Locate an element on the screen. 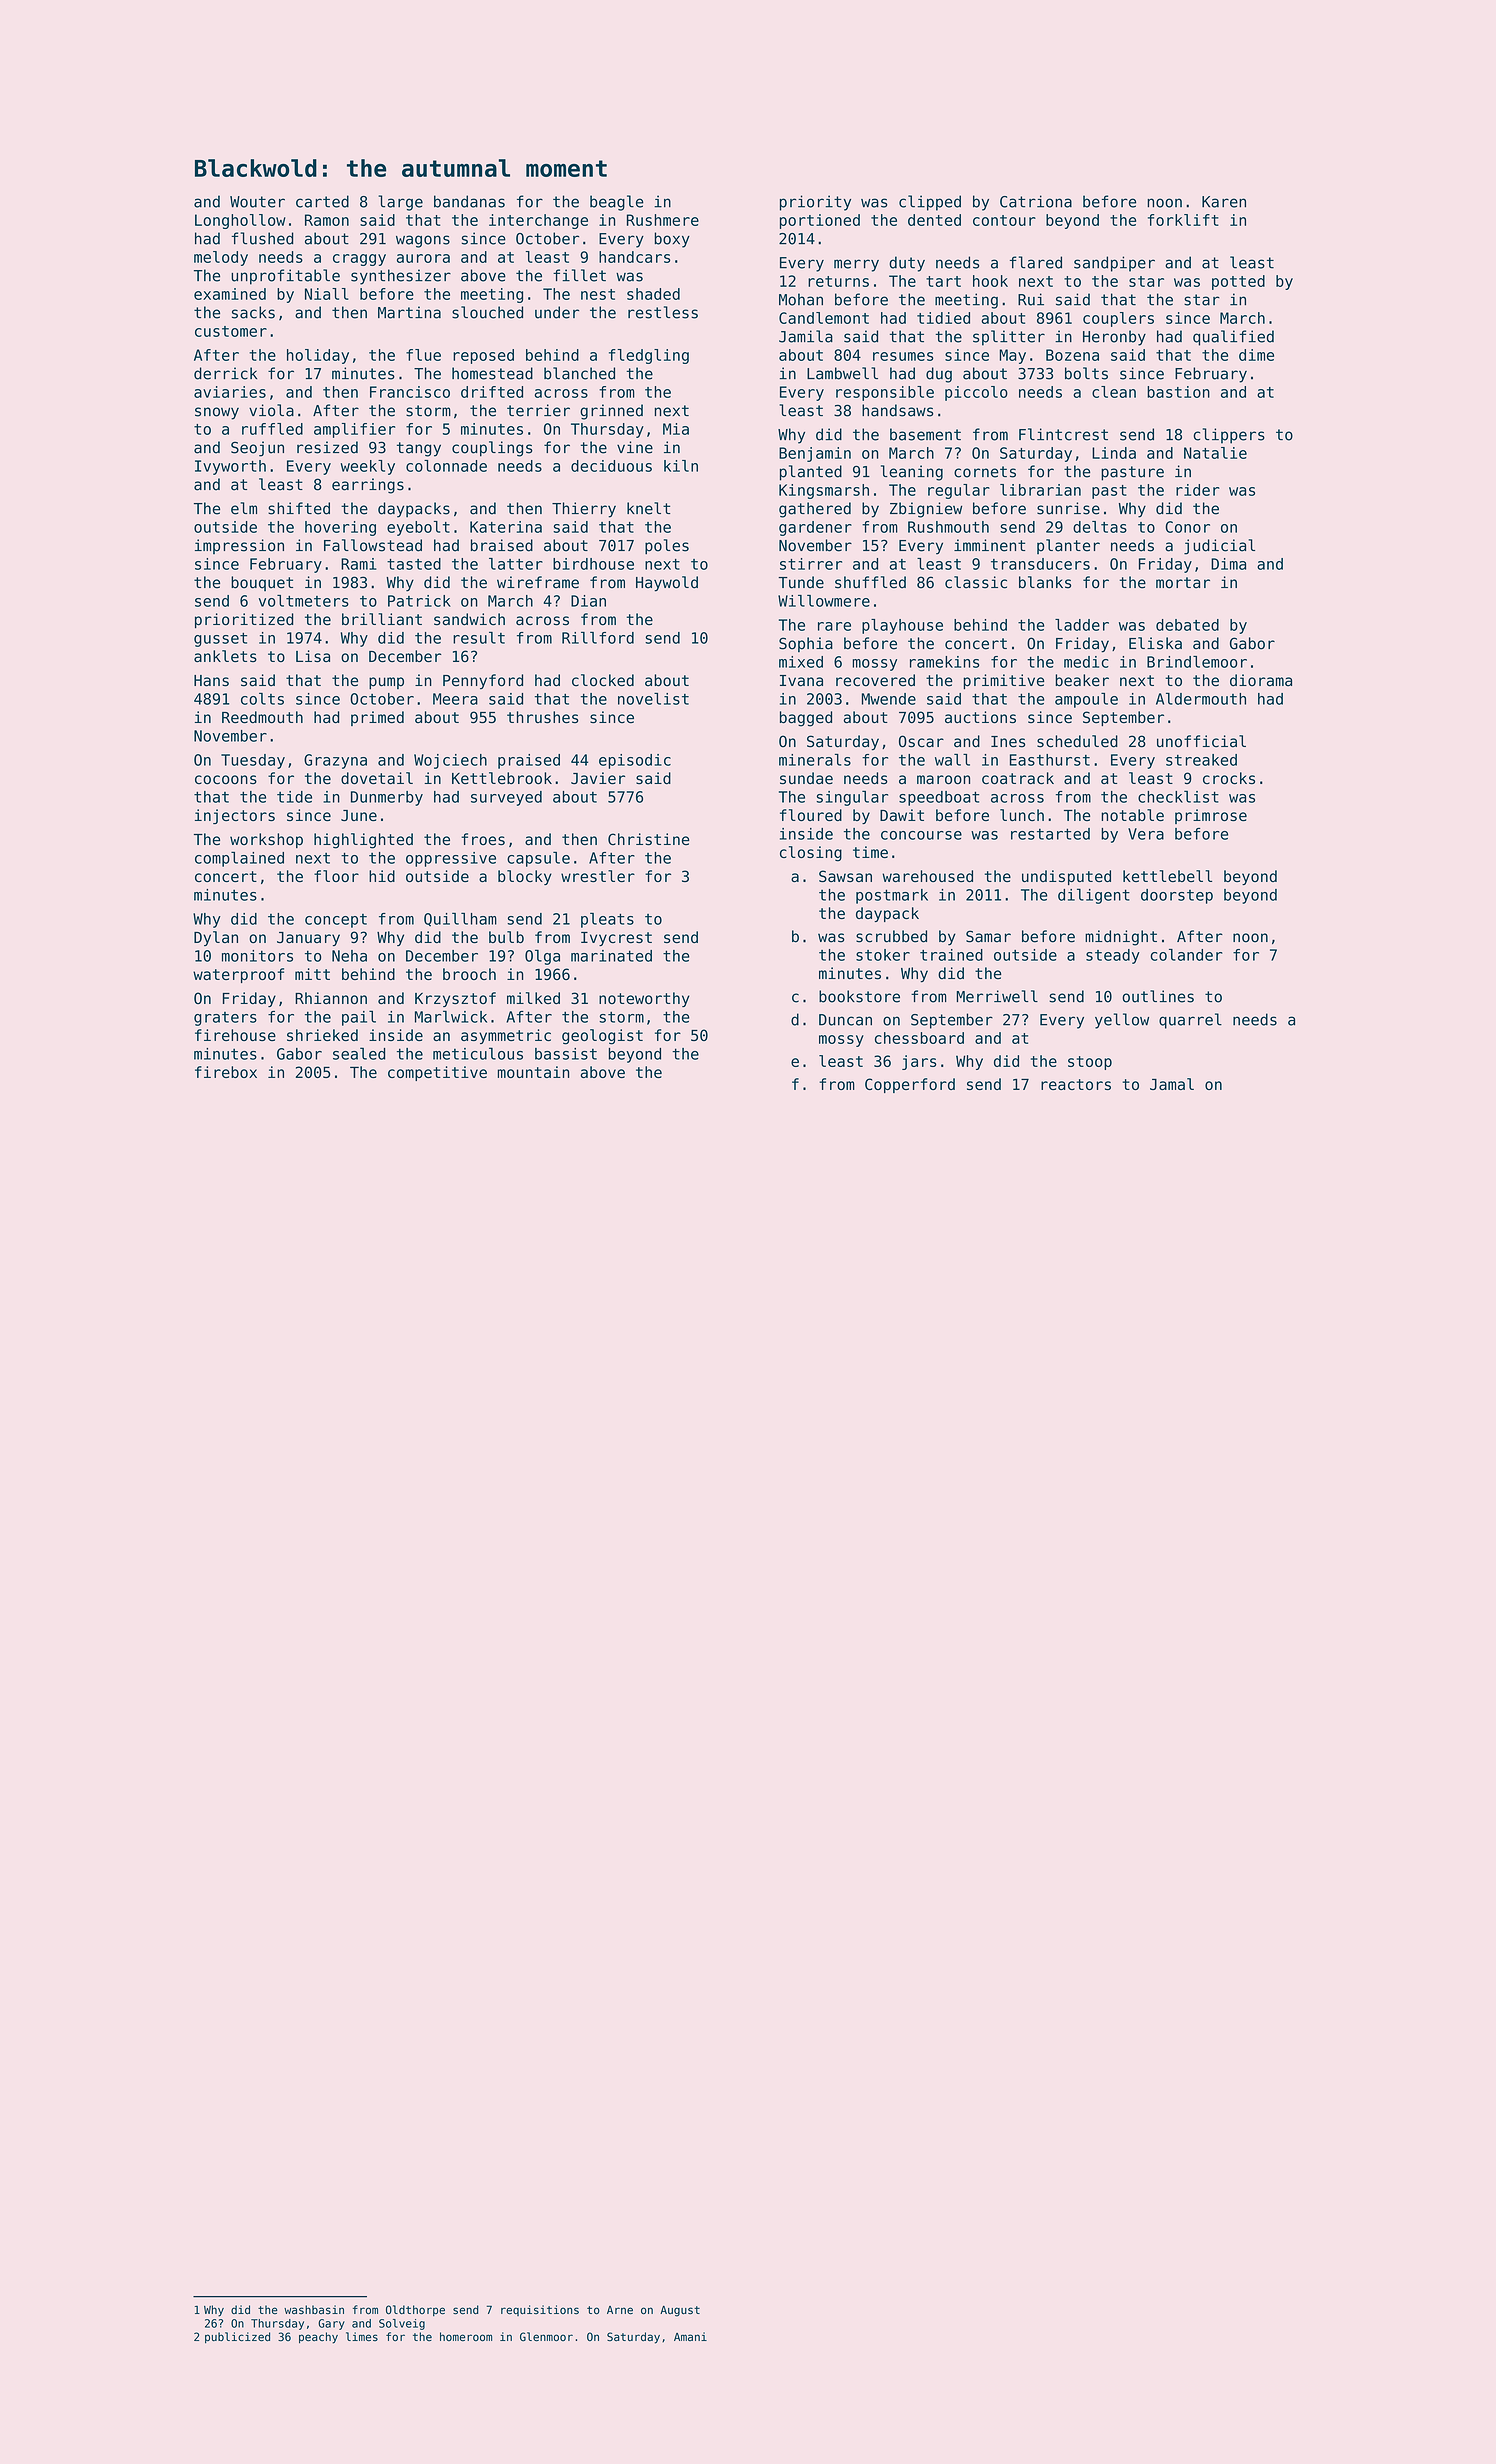 Image resolution: width=1496 pixels, height=2464 pixels. Copperford is located at coordinates (910, 1085).
